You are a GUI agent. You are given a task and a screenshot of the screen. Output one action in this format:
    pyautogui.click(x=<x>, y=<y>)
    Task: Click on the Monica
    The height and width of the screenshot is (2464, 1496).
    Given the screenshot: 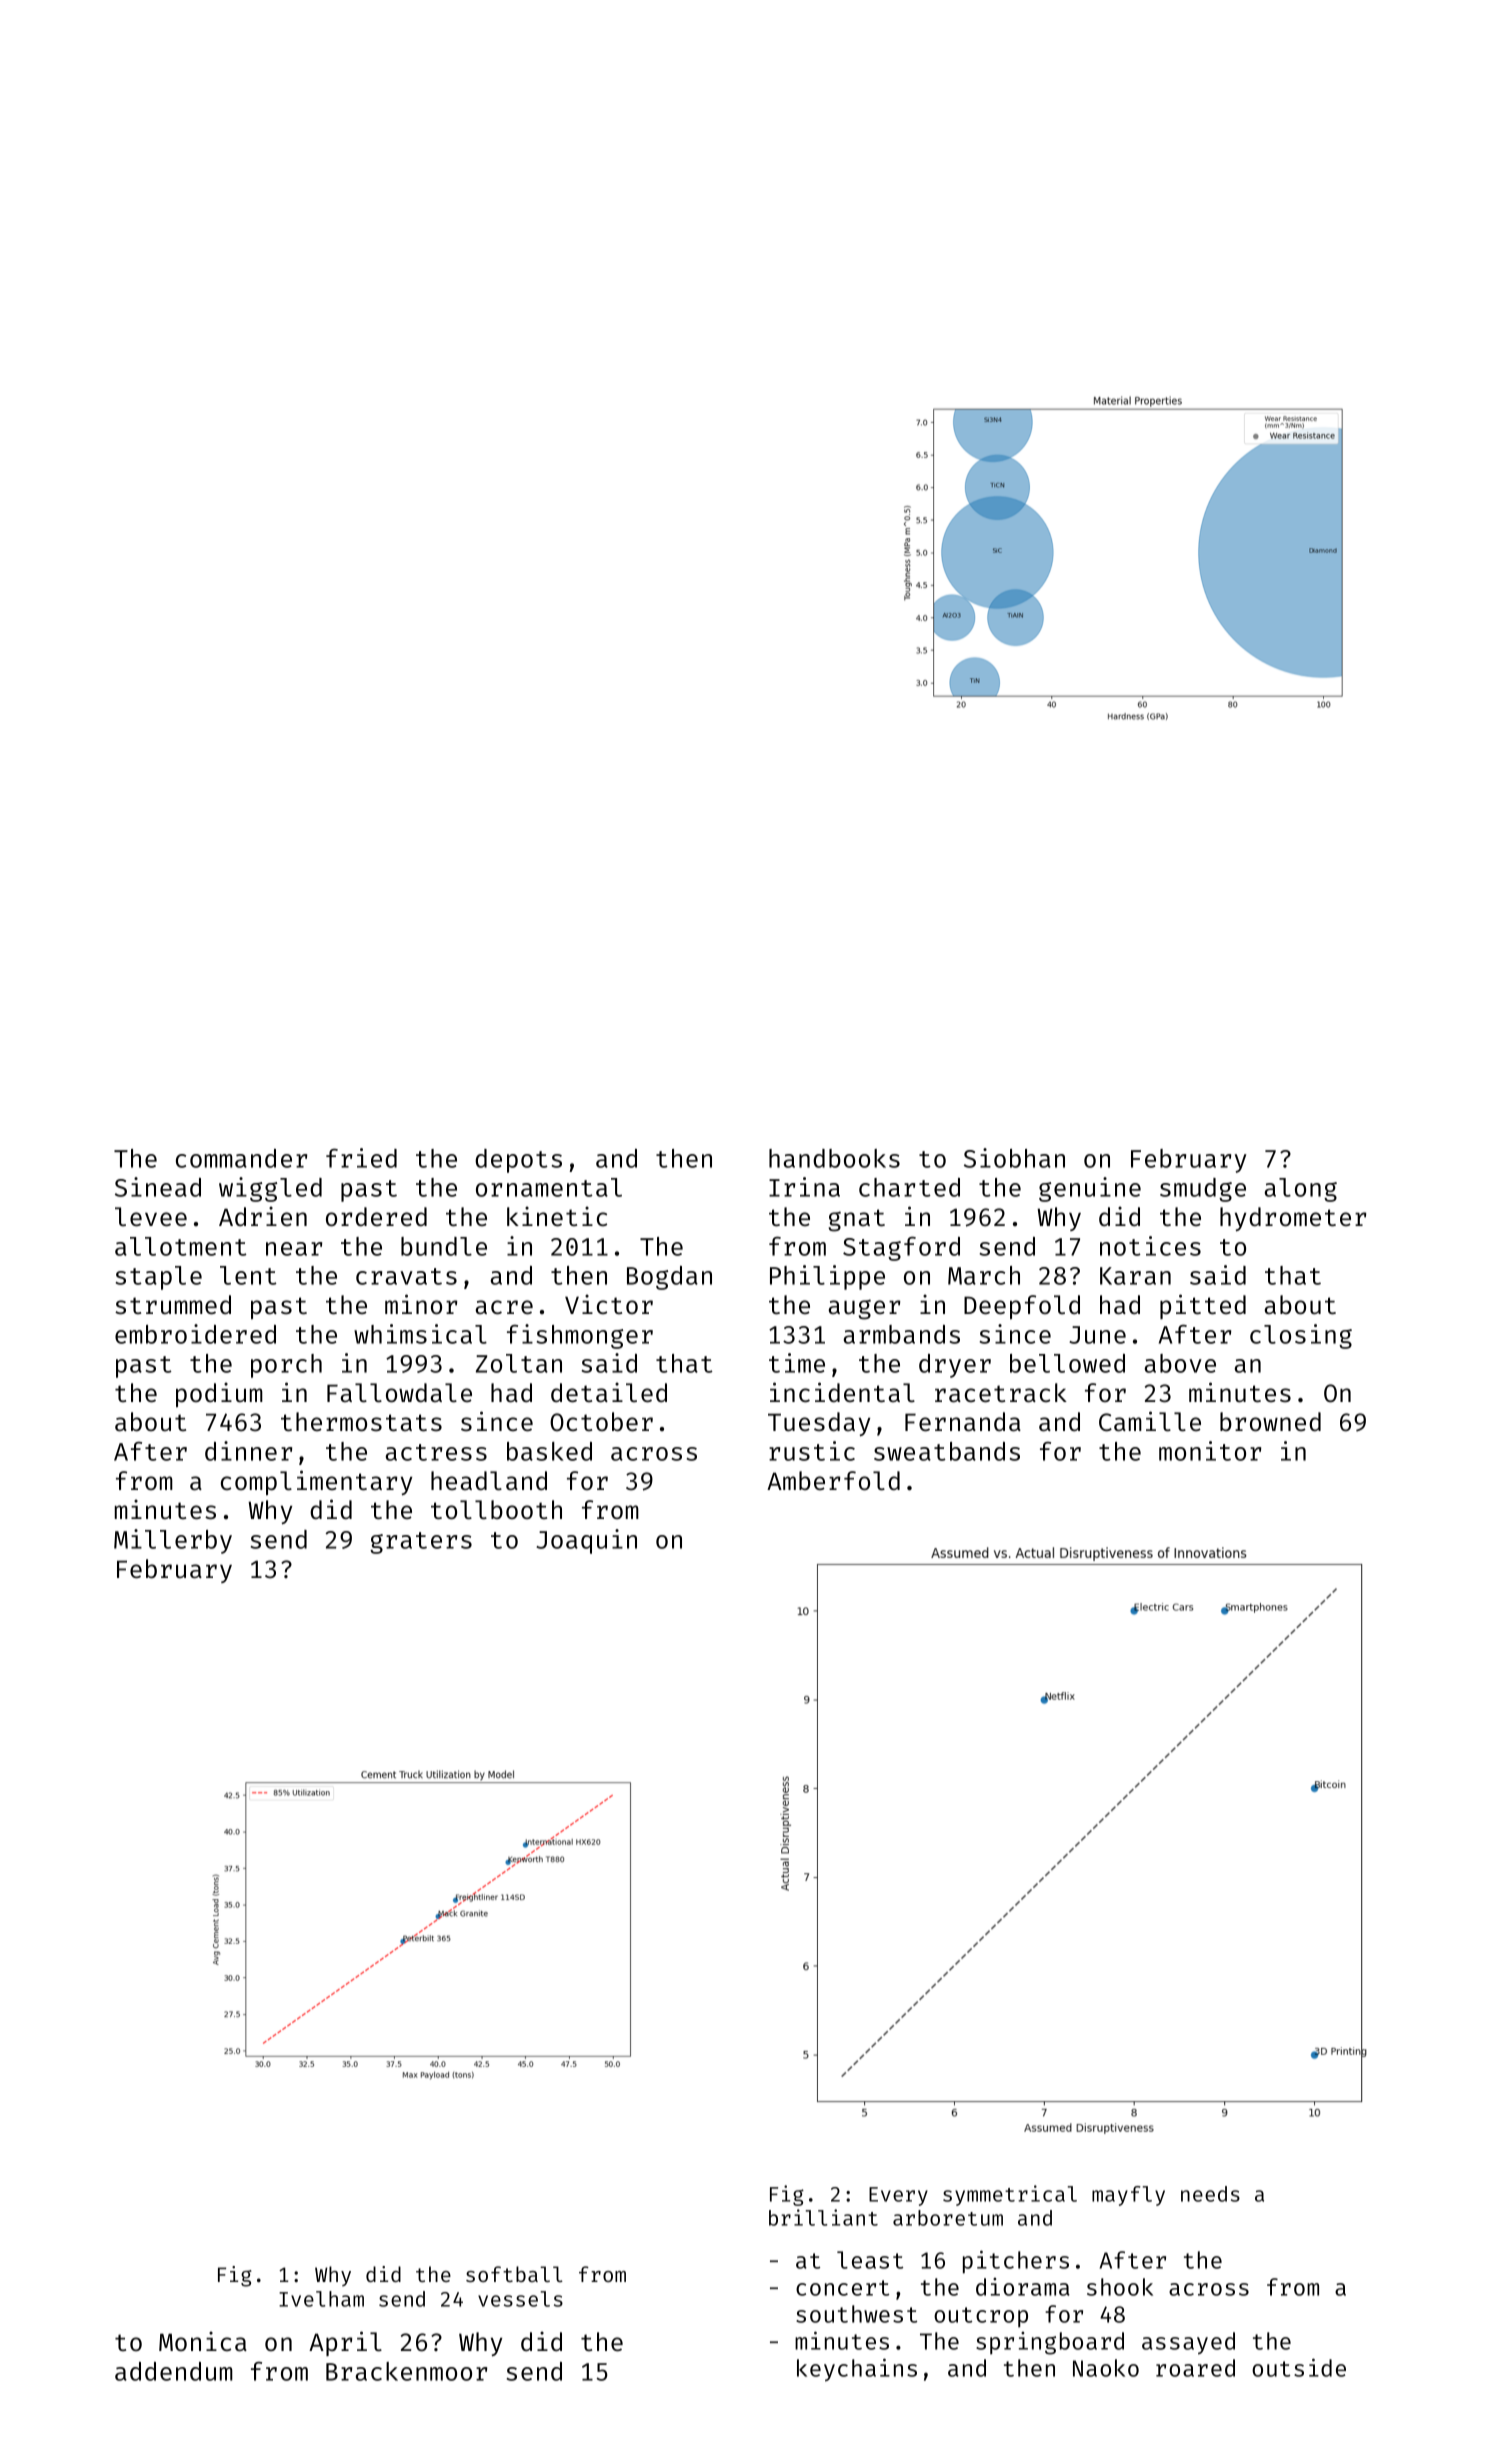 What is the action you would take?
    pyautogui.click(x=203, y=2341)
